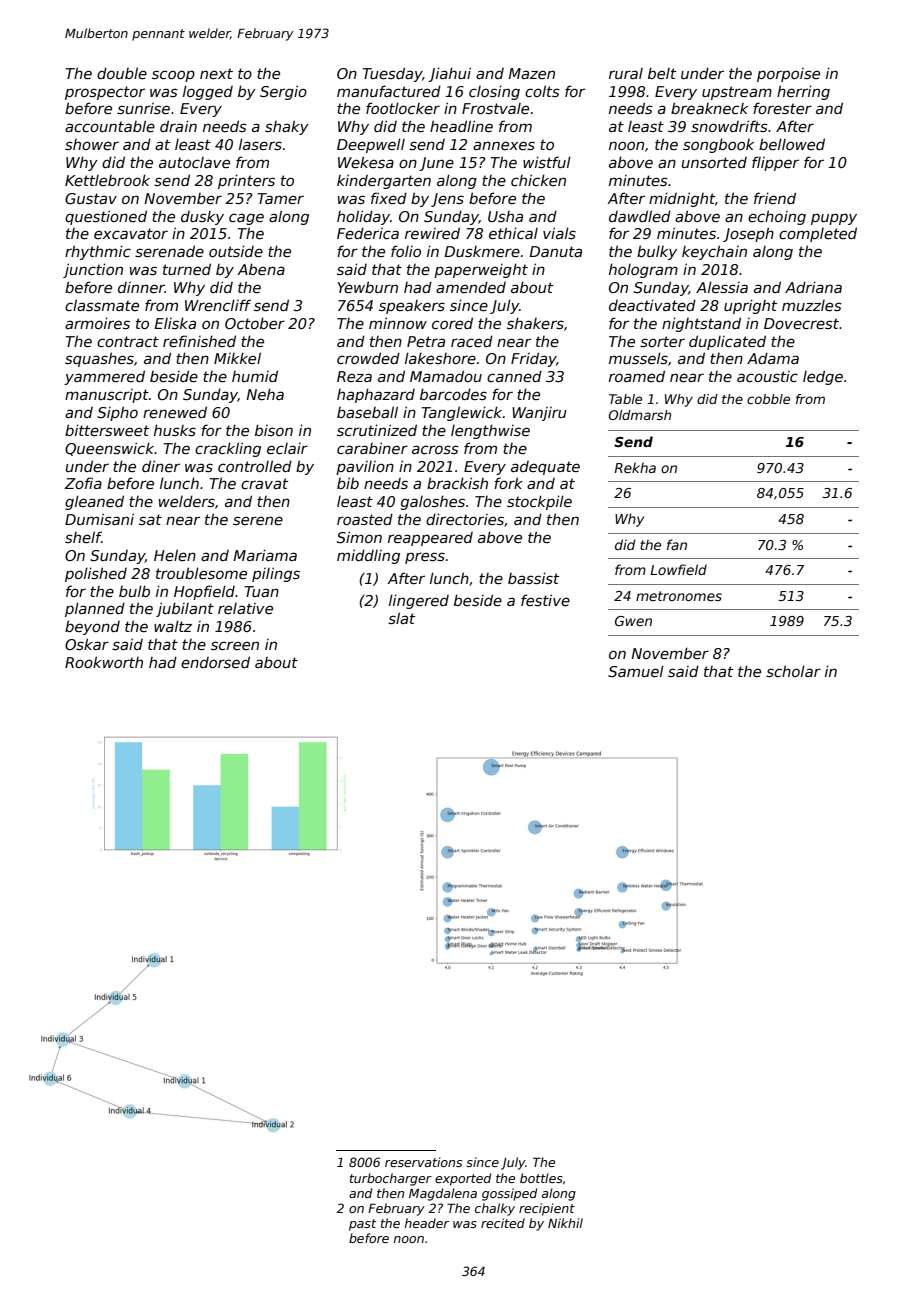 This screenshot has width=924, height=1308. What do you see at coordinates (83, 537) in the screenshot?
I see `shelf` at bounding box center [83, 537].
